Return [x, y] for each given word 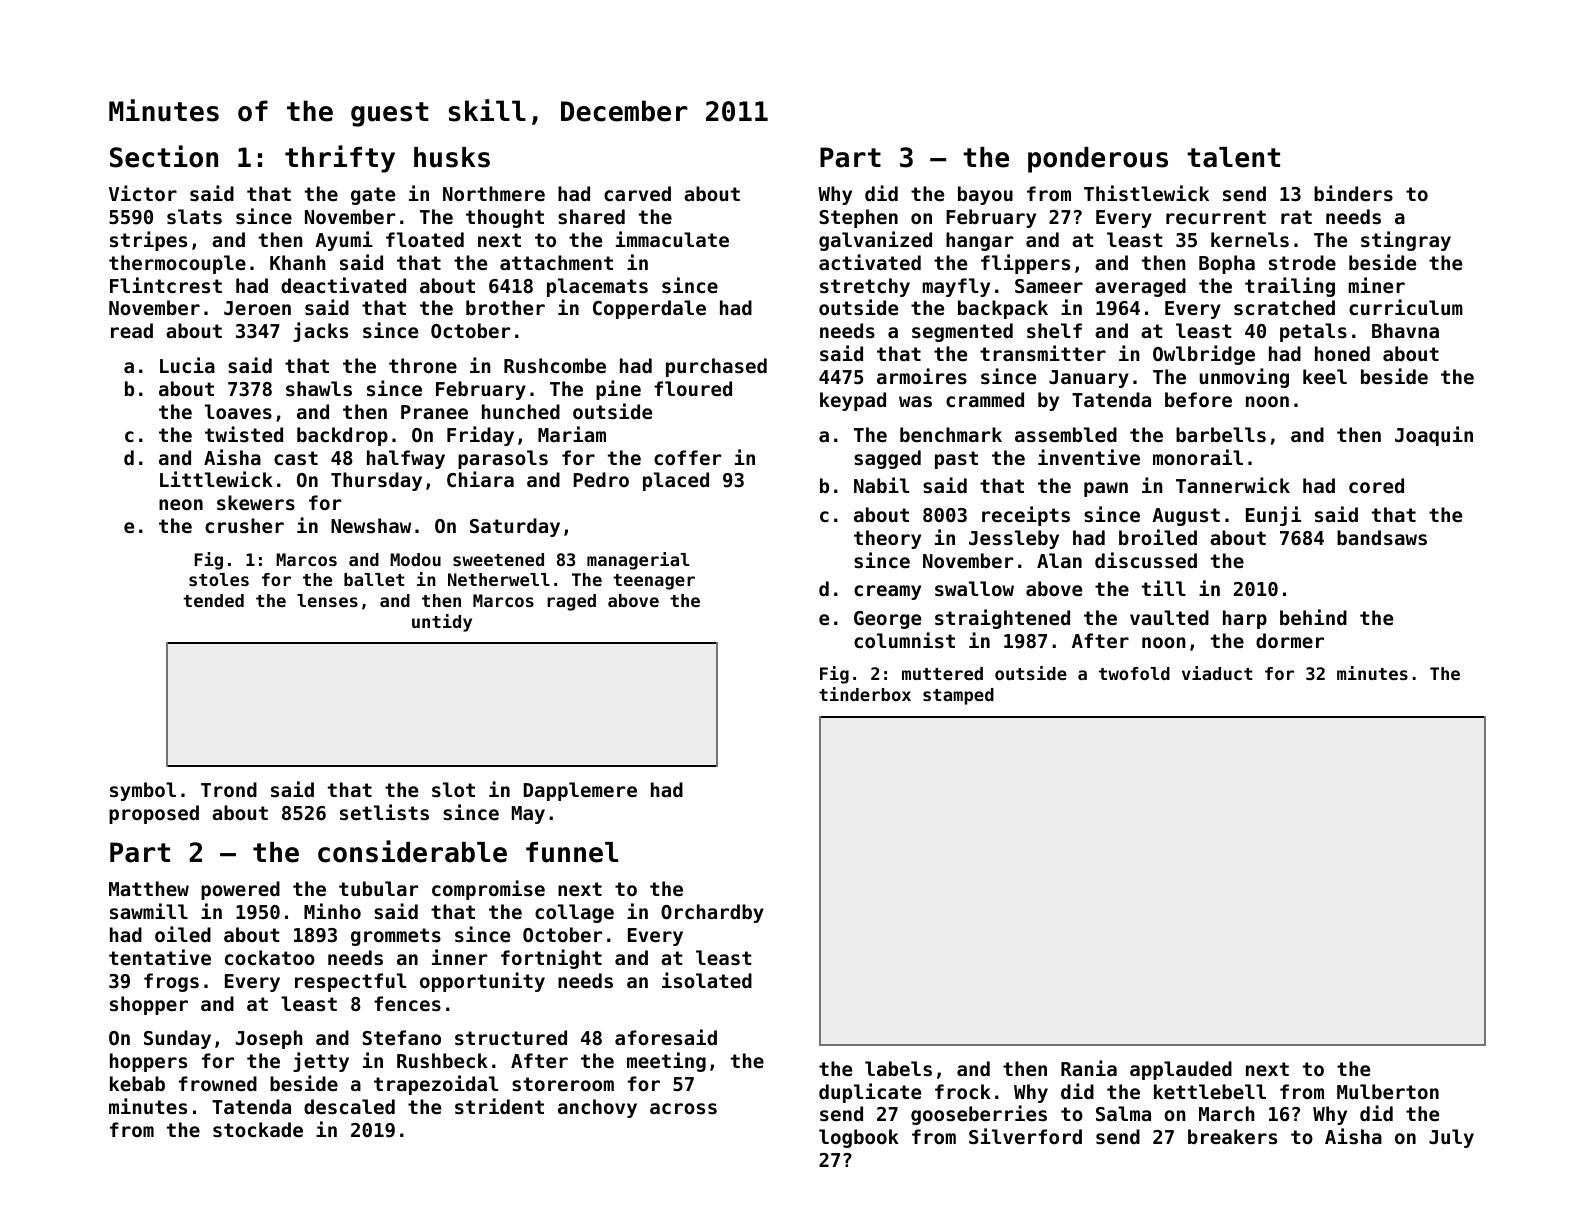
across [683, 1109]
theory [887, 539]
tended [213, 600]
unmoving [1244, 378]
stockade [258, 1130]
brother [505, 307]
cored [1376, 485]
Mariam [572, 434]
